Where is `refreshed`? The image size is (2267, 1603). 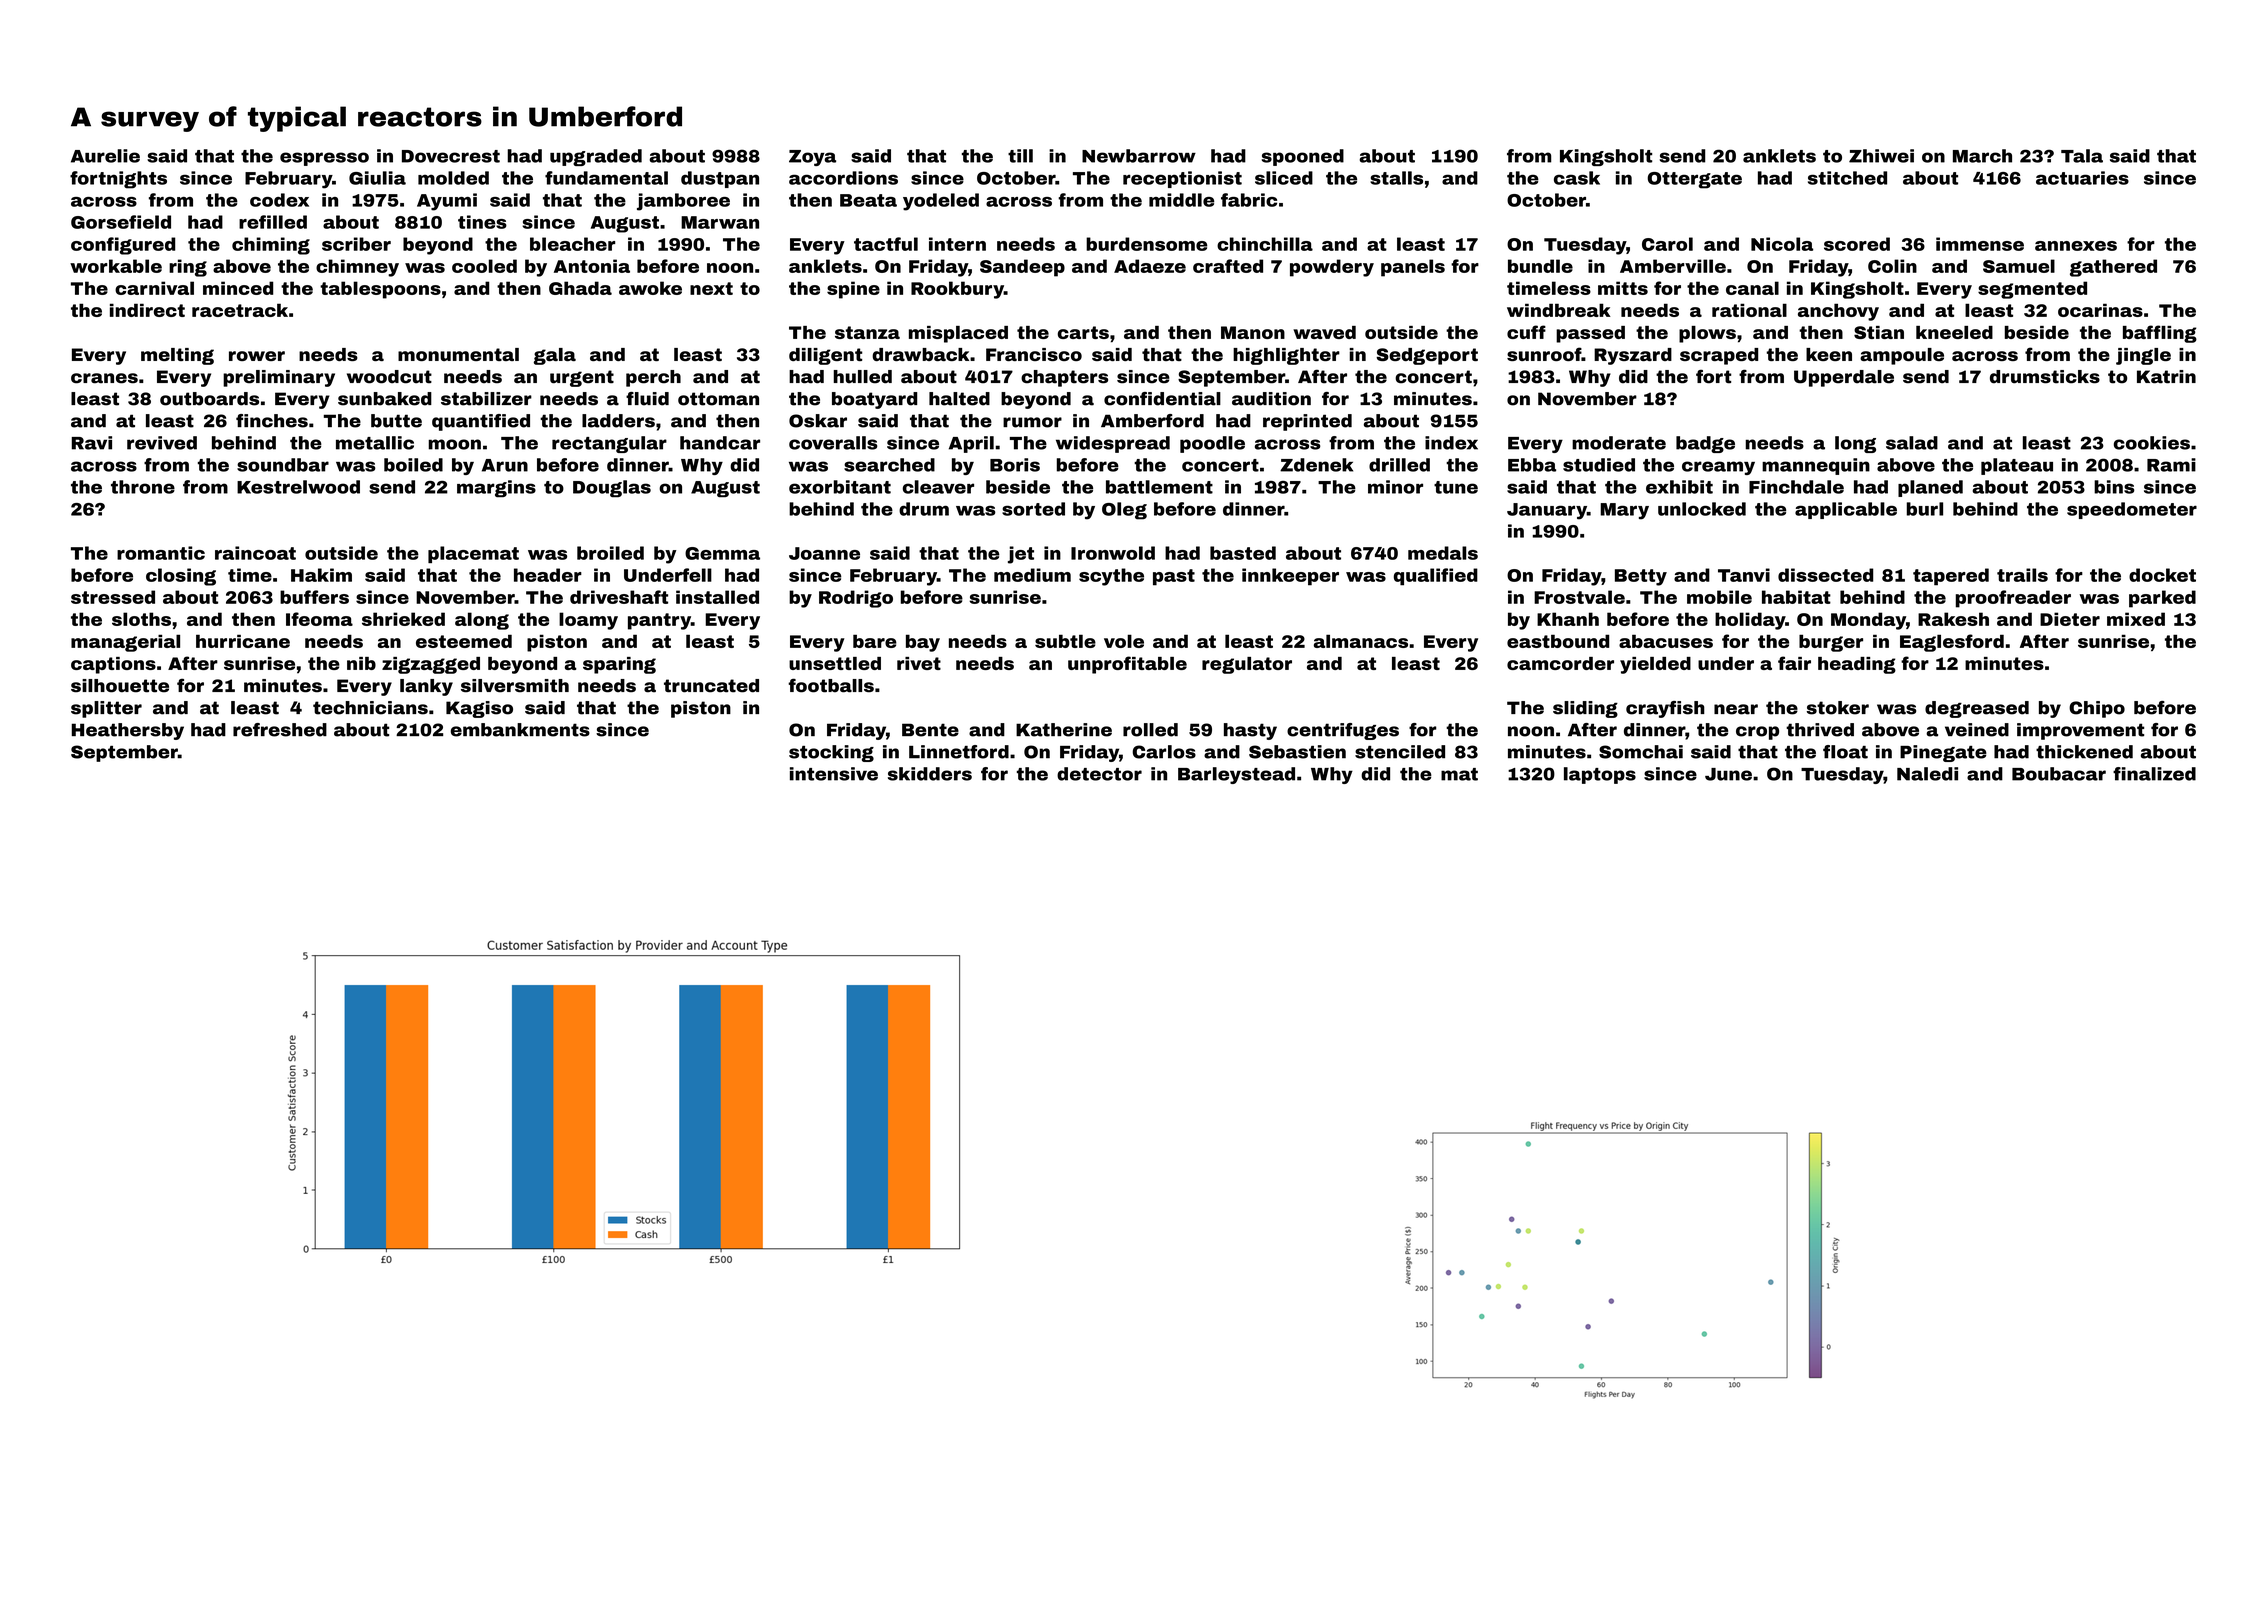
refreshed is located at coordinates (280, 730).
